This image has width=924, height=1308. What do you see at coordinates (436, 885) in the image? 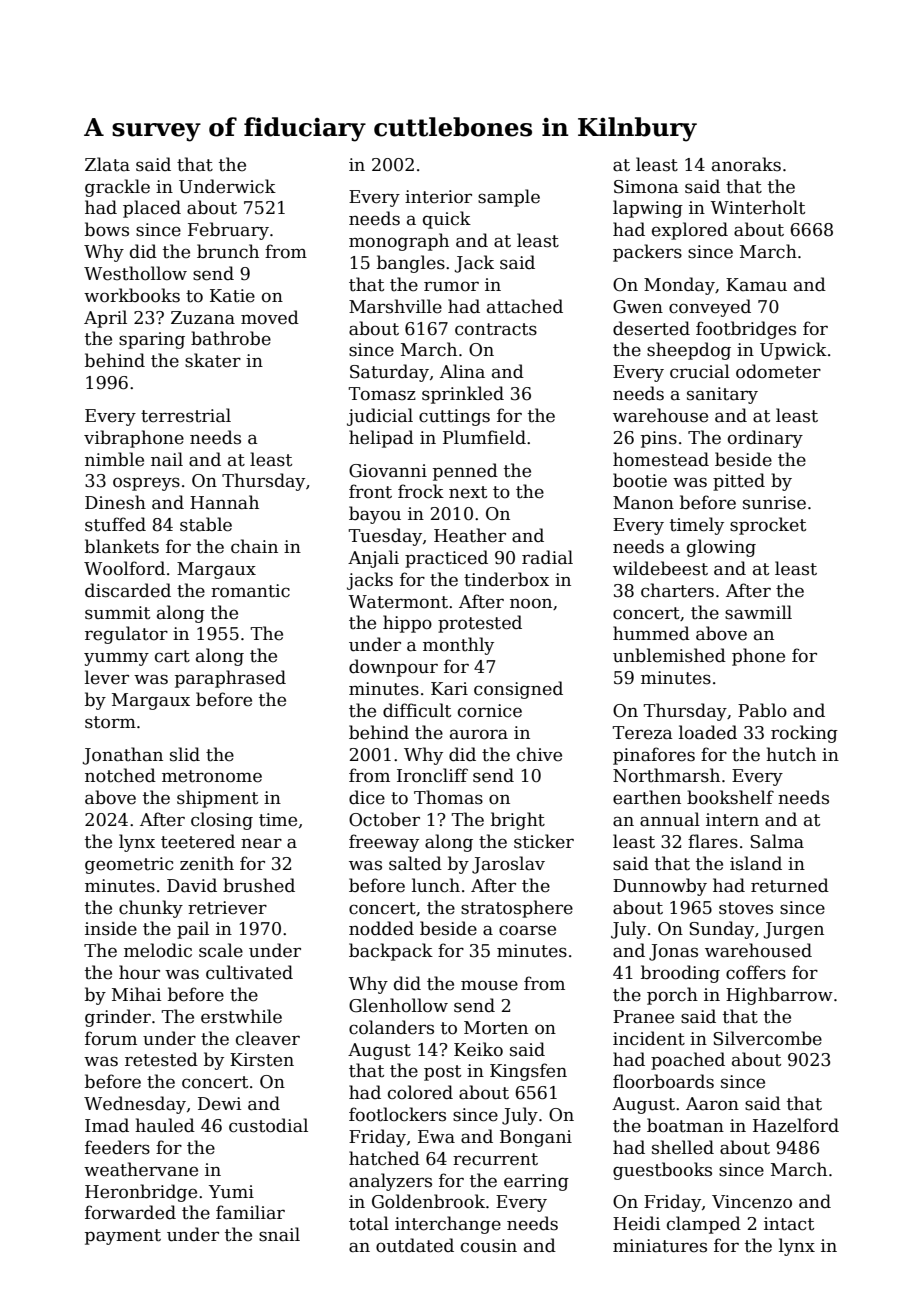
I see `lunch` at bounding box center [436, 885].
